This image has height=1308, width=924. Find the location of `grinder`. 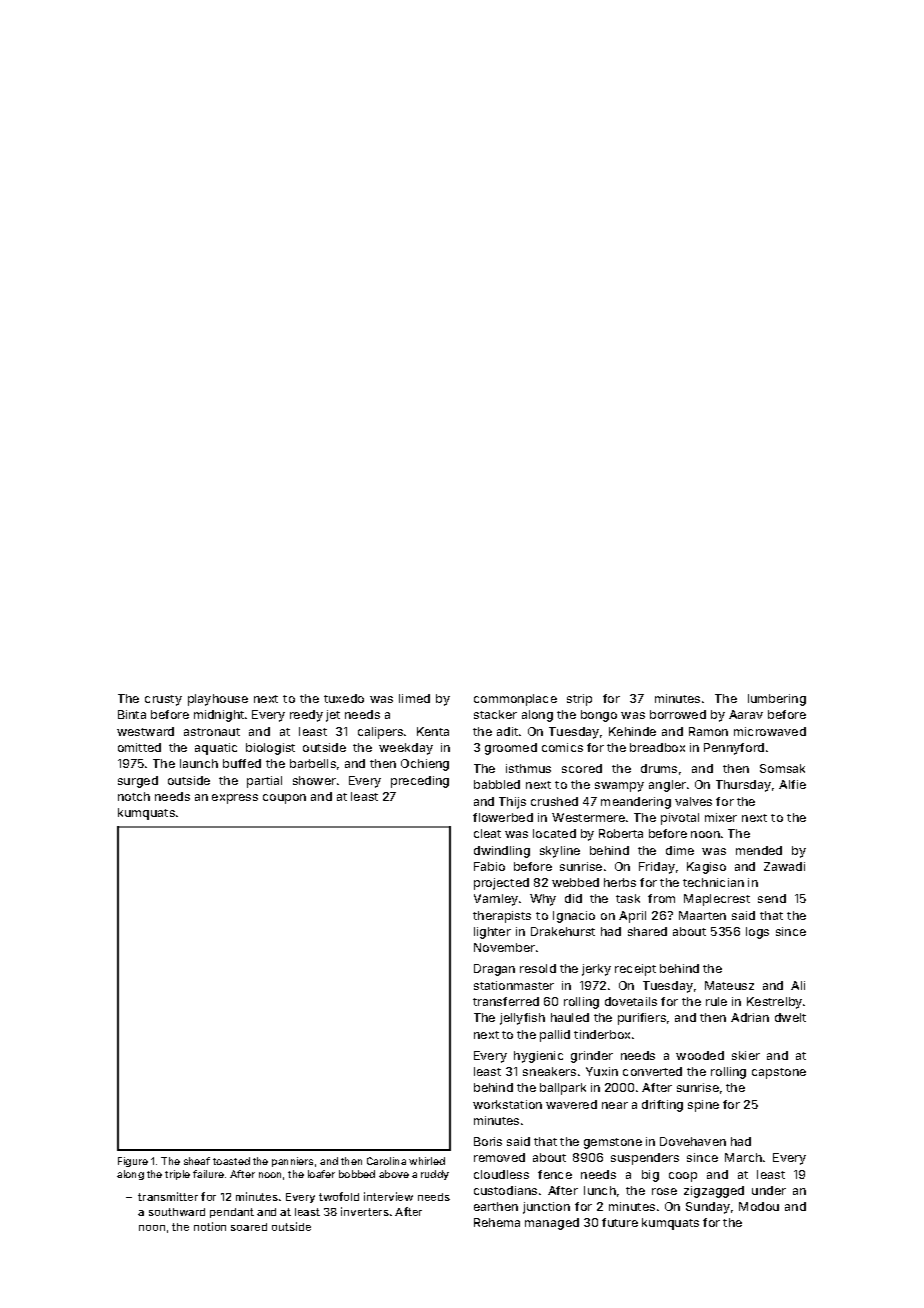

grinder is located at coordinates (592, 1057).
